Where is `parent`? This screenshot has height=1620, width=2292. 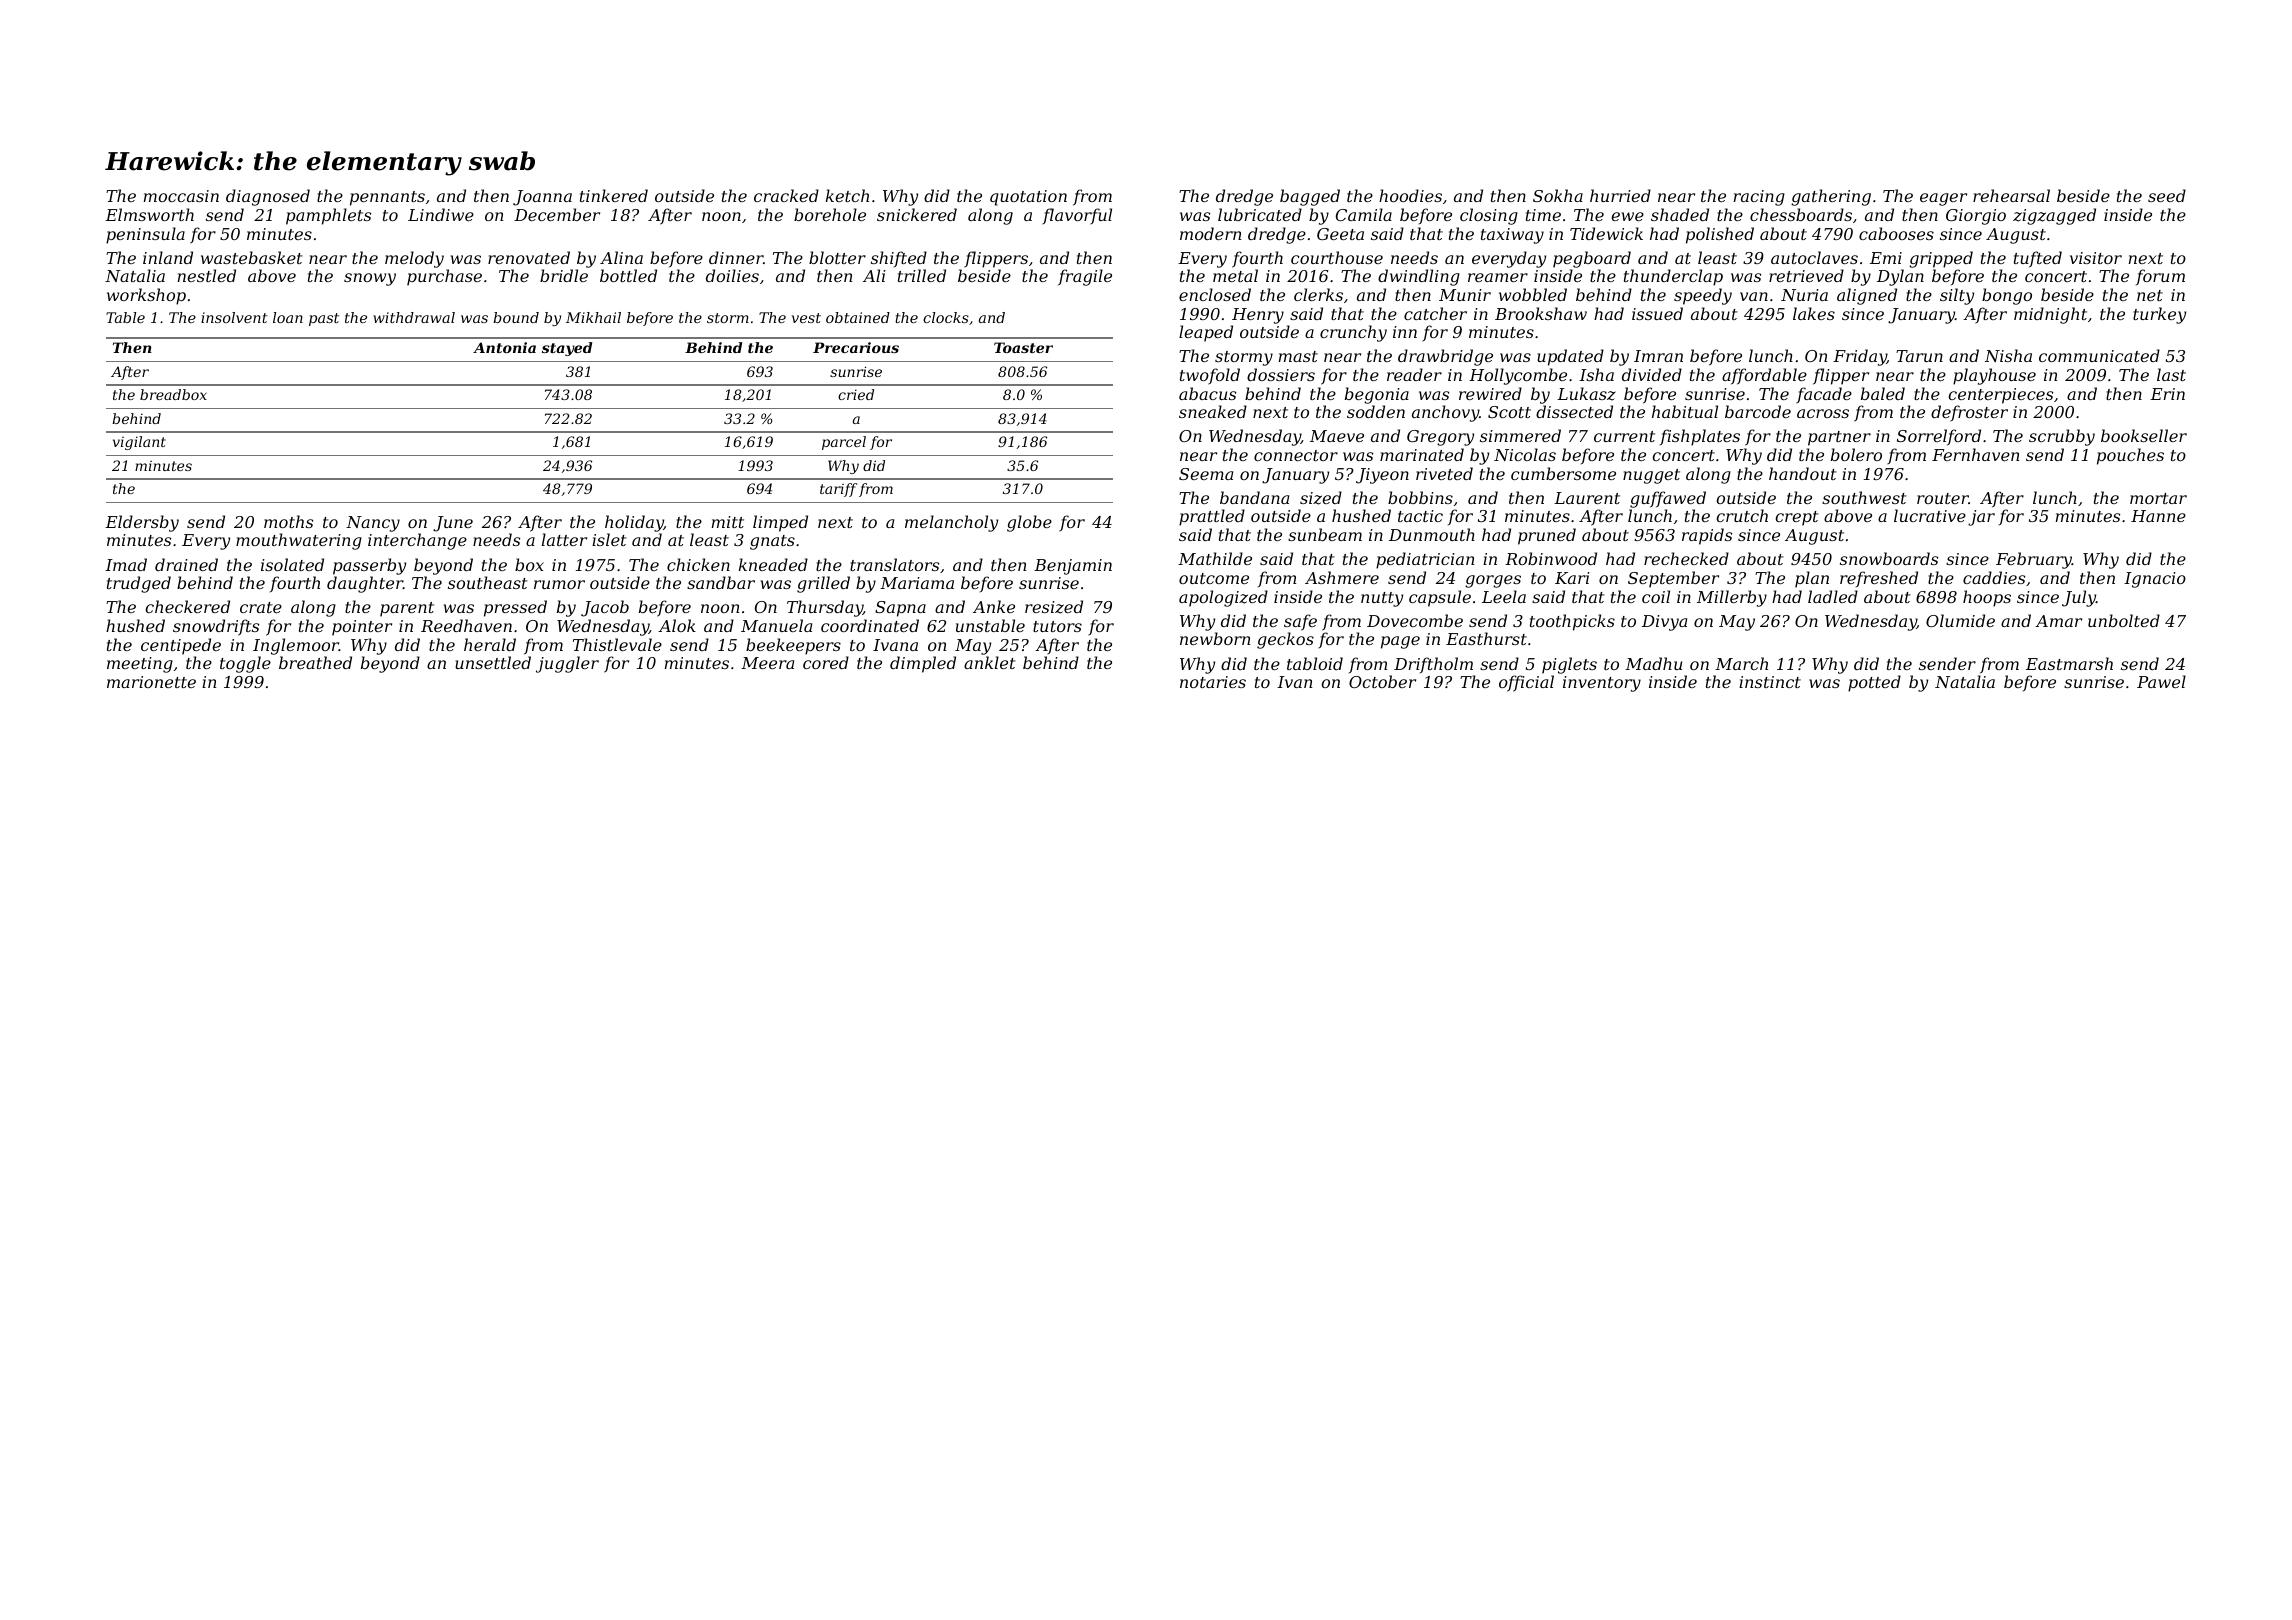
parent is located at coordinates (407, 609).
